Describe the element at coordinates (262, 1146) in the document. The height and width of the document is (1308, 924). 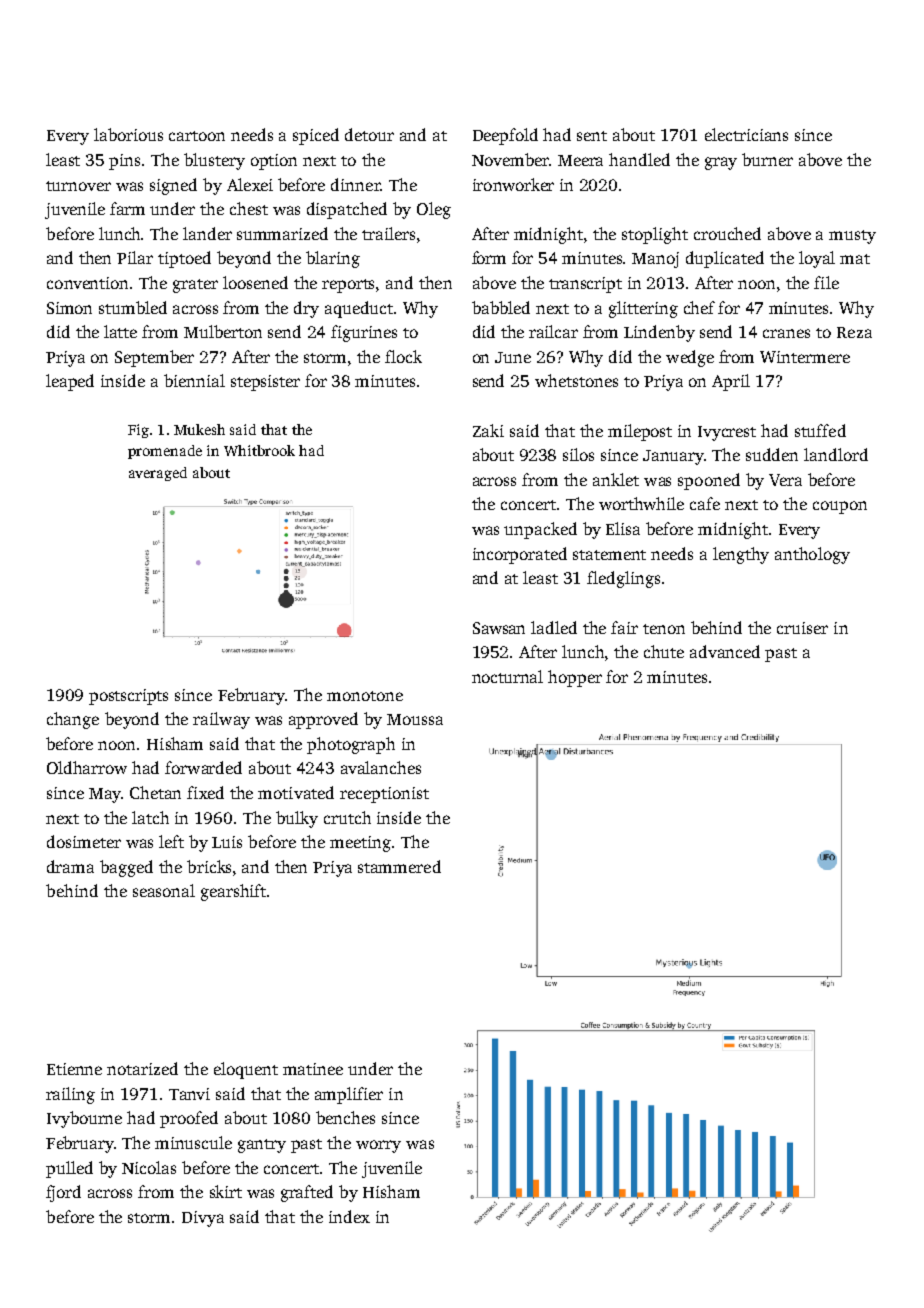
I see `gantry` at that location.
